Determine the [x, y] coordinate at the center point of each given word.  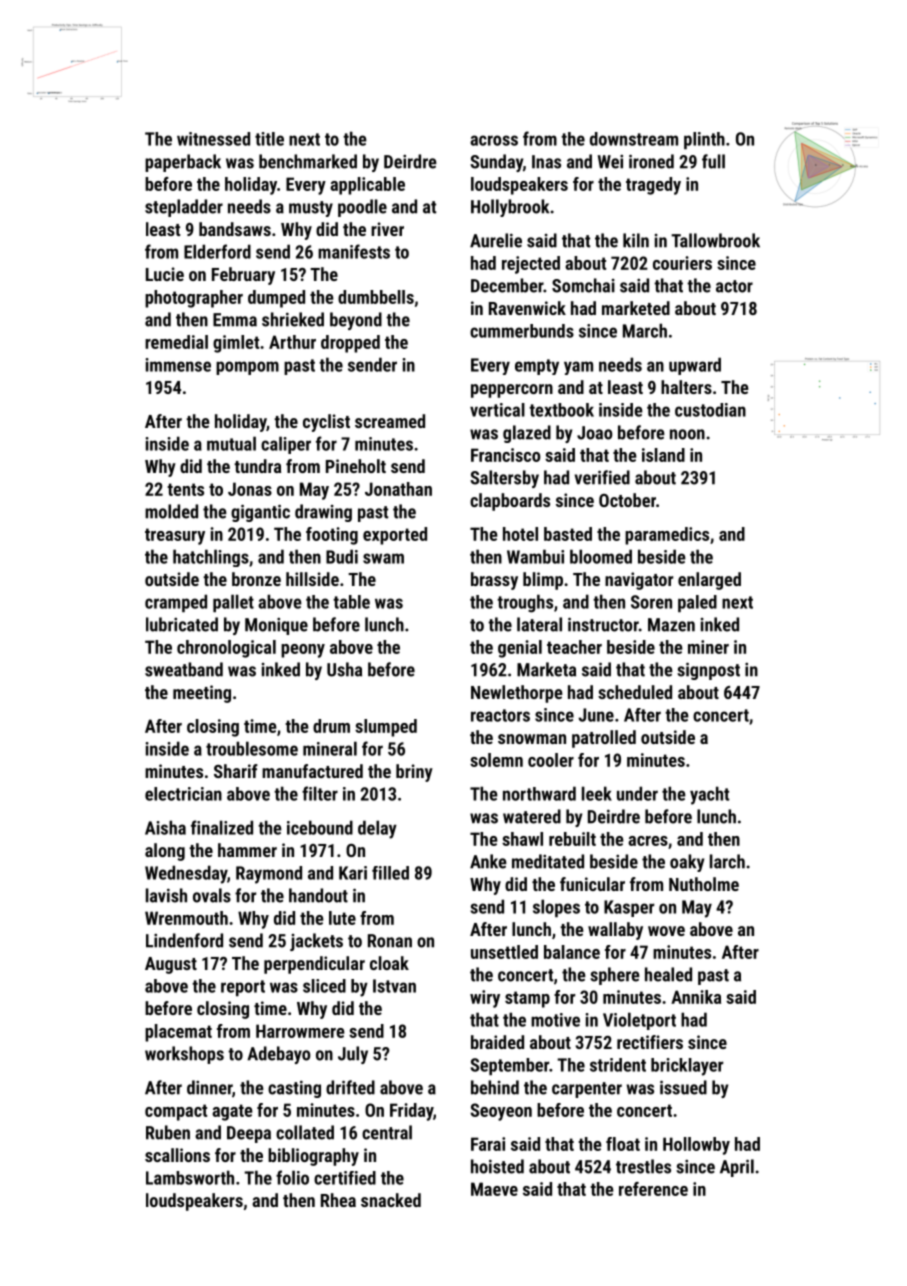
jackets [316, 942]
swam [383, 558]
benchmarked [308, 161]
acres [648, 841]
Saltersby [504, 479]
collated [305, 1132]
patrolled [604, 739]
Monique [276, 626]
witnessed [213, 139]
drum [331, 726]
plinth [704, 140]
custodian [710, 410]
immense [178, 365]
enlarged [709, 581]
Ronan [390, 941]
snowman [532, 739]
